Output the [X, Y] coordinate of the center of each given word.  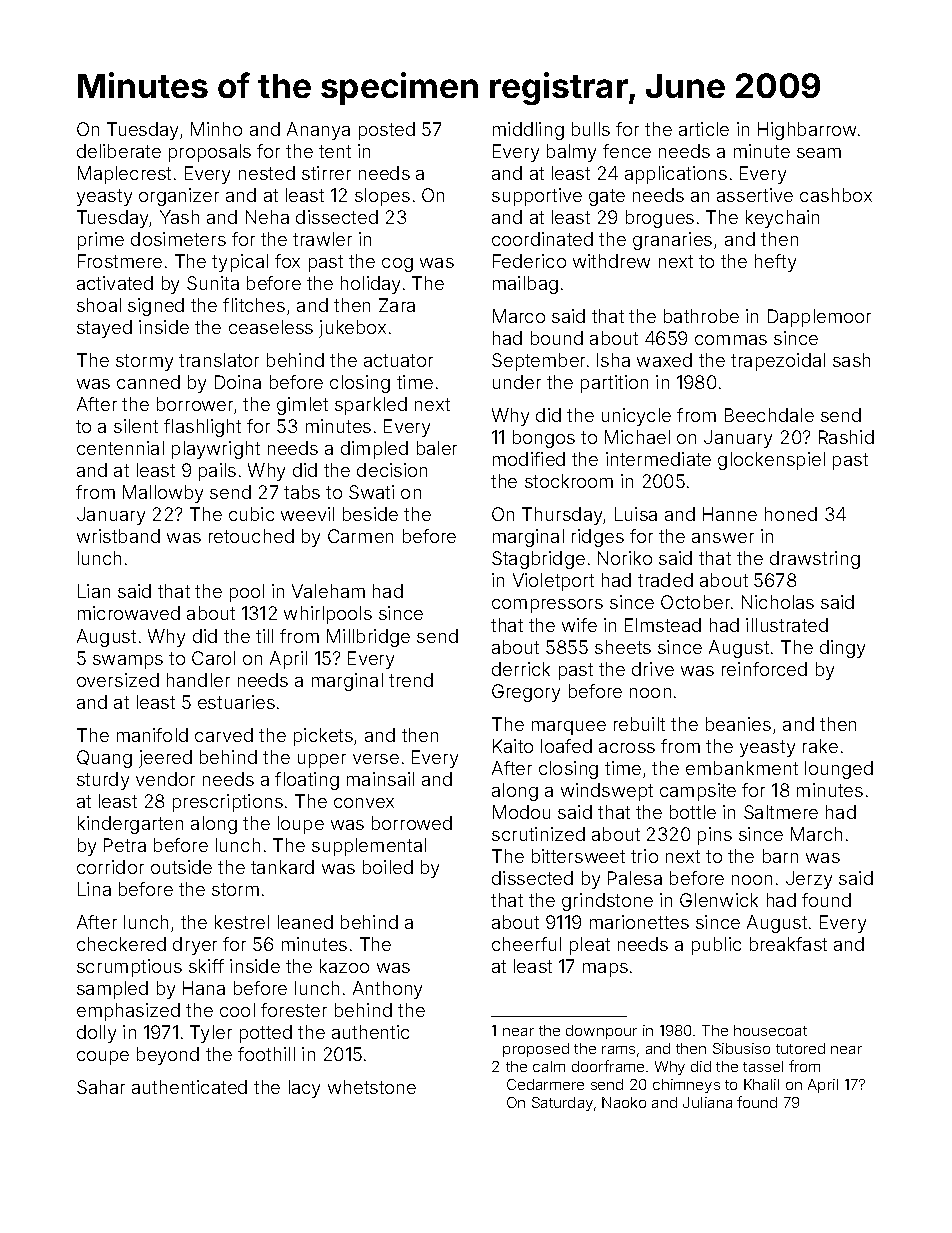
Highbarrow [807, 131]
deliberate [119, 151]
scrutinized [538, 834]
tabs [302, 492]
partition [614, 384]
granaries [672, 241]
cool [237, 1010]
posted [387, 131]
